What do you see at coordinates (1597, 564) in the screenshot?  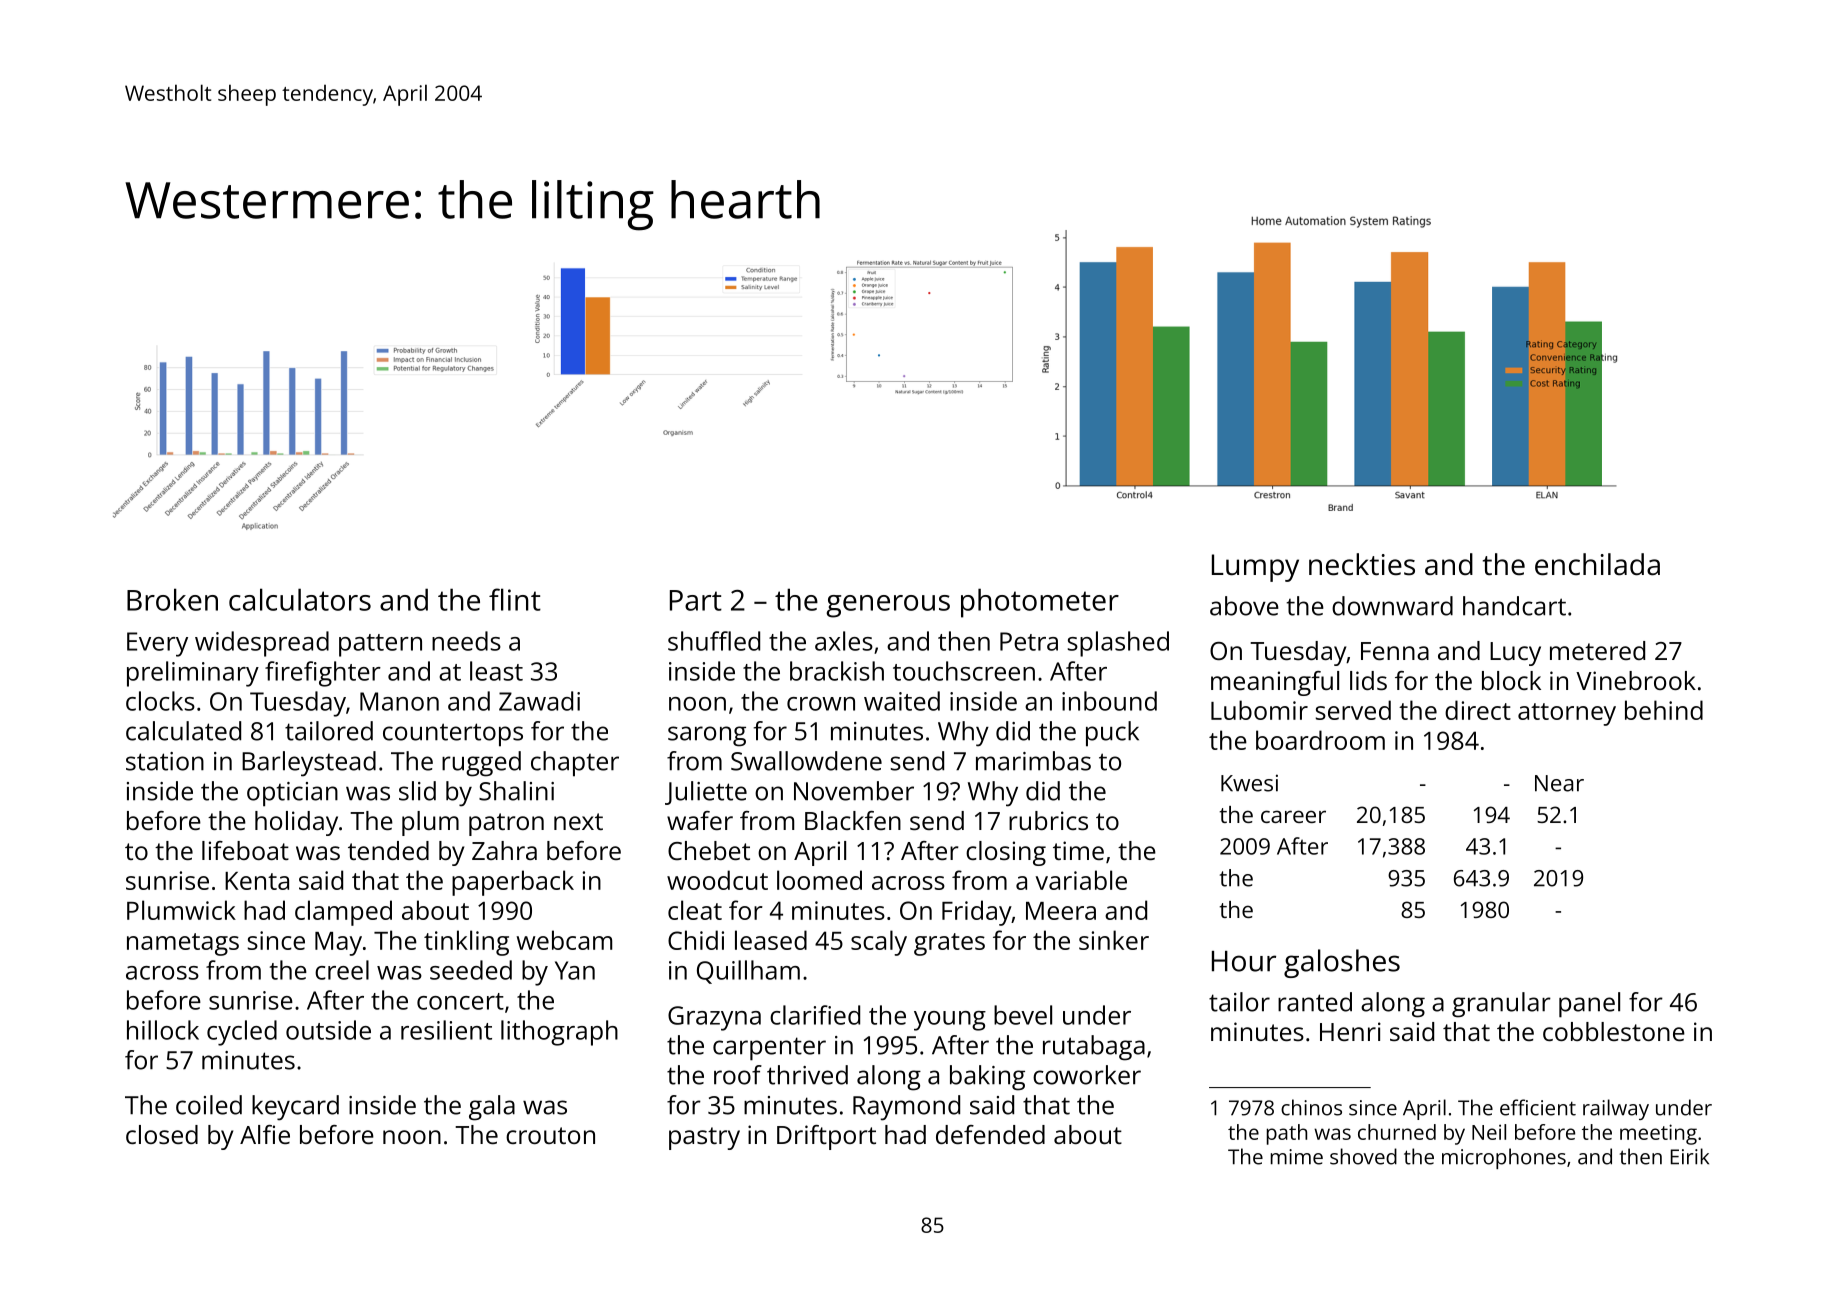 I see `enchilada` at bounding box center [1597, 564].
